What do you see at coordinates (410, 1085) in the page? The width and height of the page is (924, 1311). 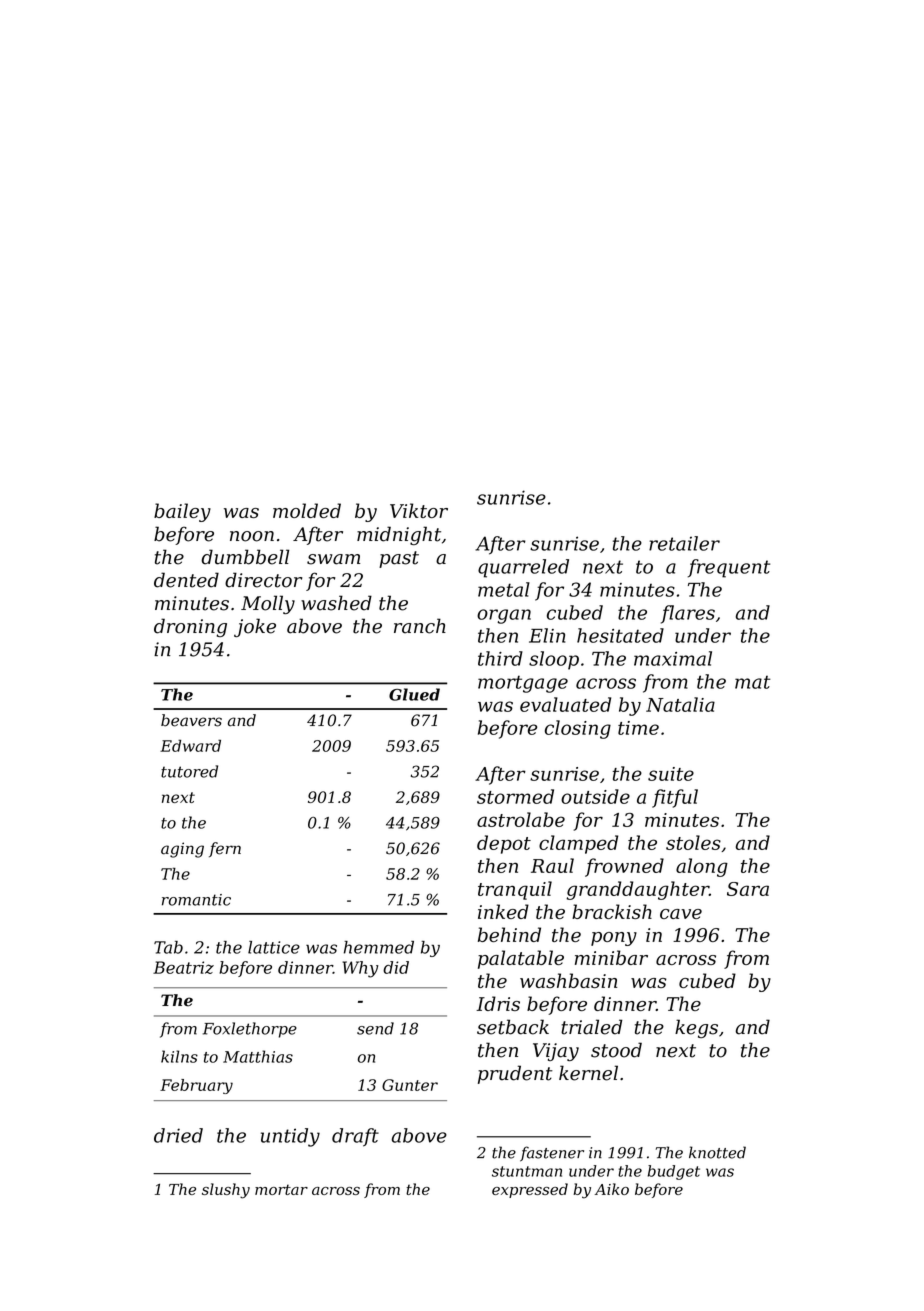 I see `Gunter` at bounding box center [410, 1085].
